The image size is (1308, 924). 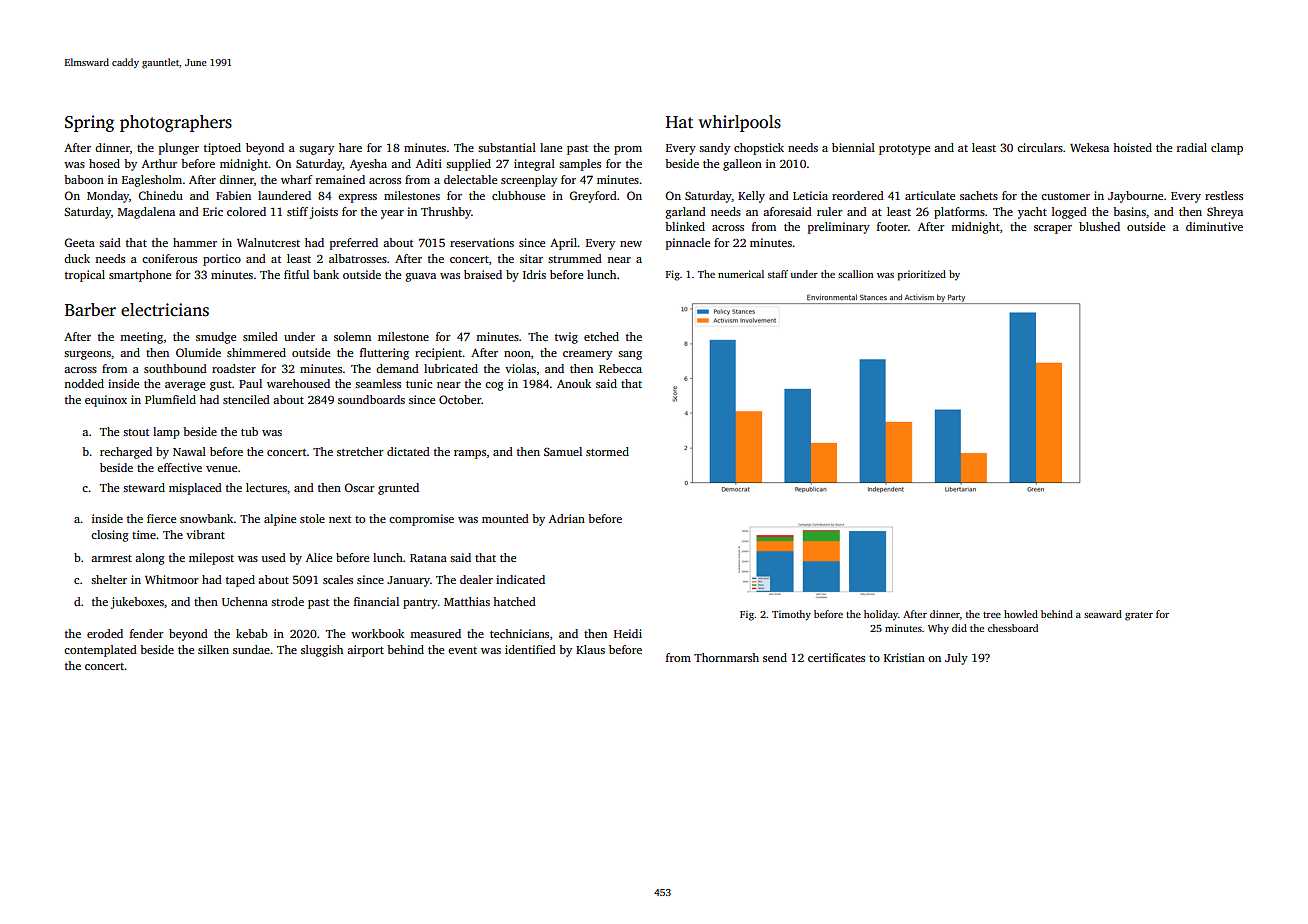 What do you see at coordinates (104, 163) in the screenshot?
I see `hosed` at bounding box center [104, 163].
